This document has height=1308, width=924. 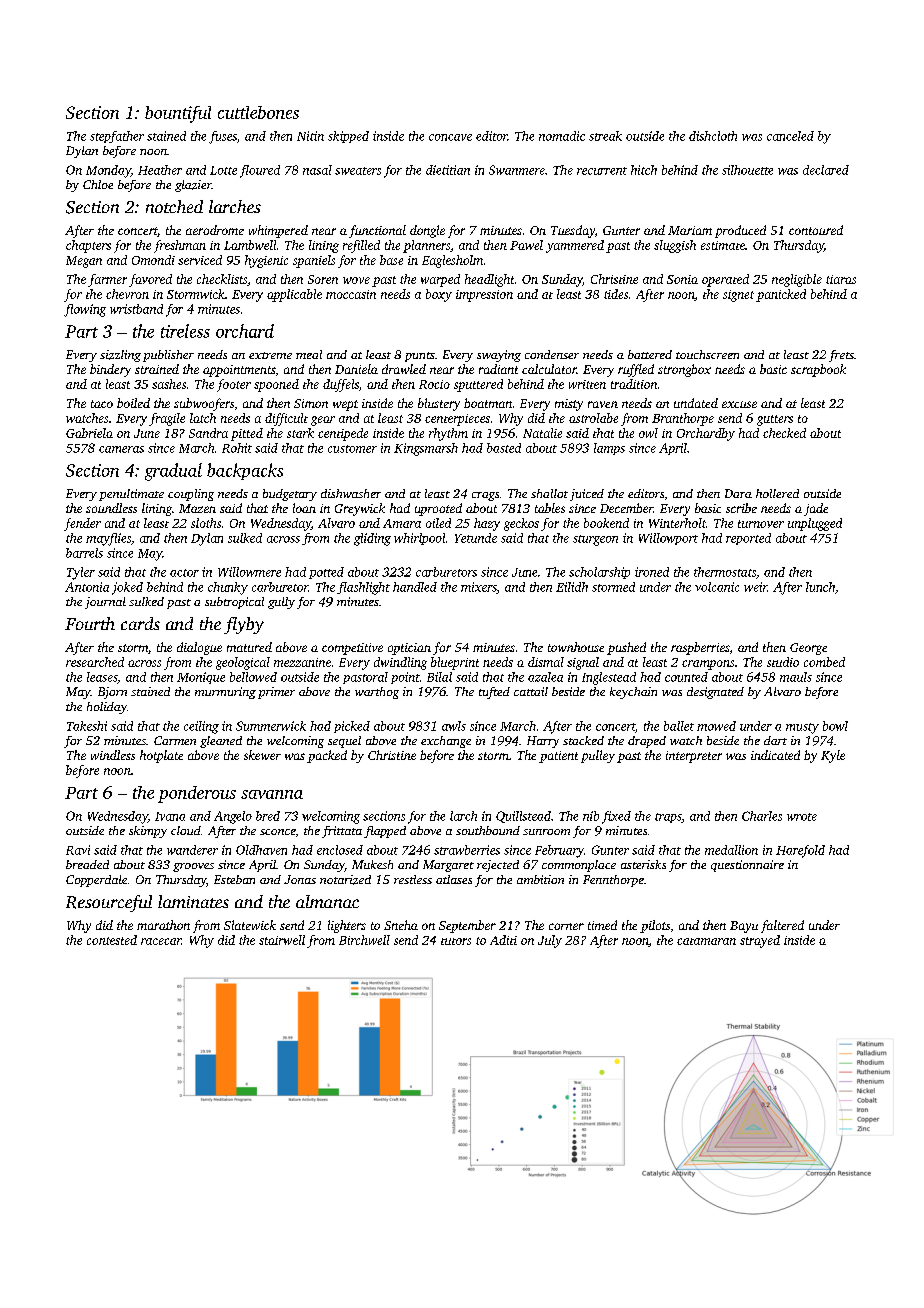 What do you see at coordinates (609, 678) in the document?
I see `Inglestead` at bounding box center [609, 678].
